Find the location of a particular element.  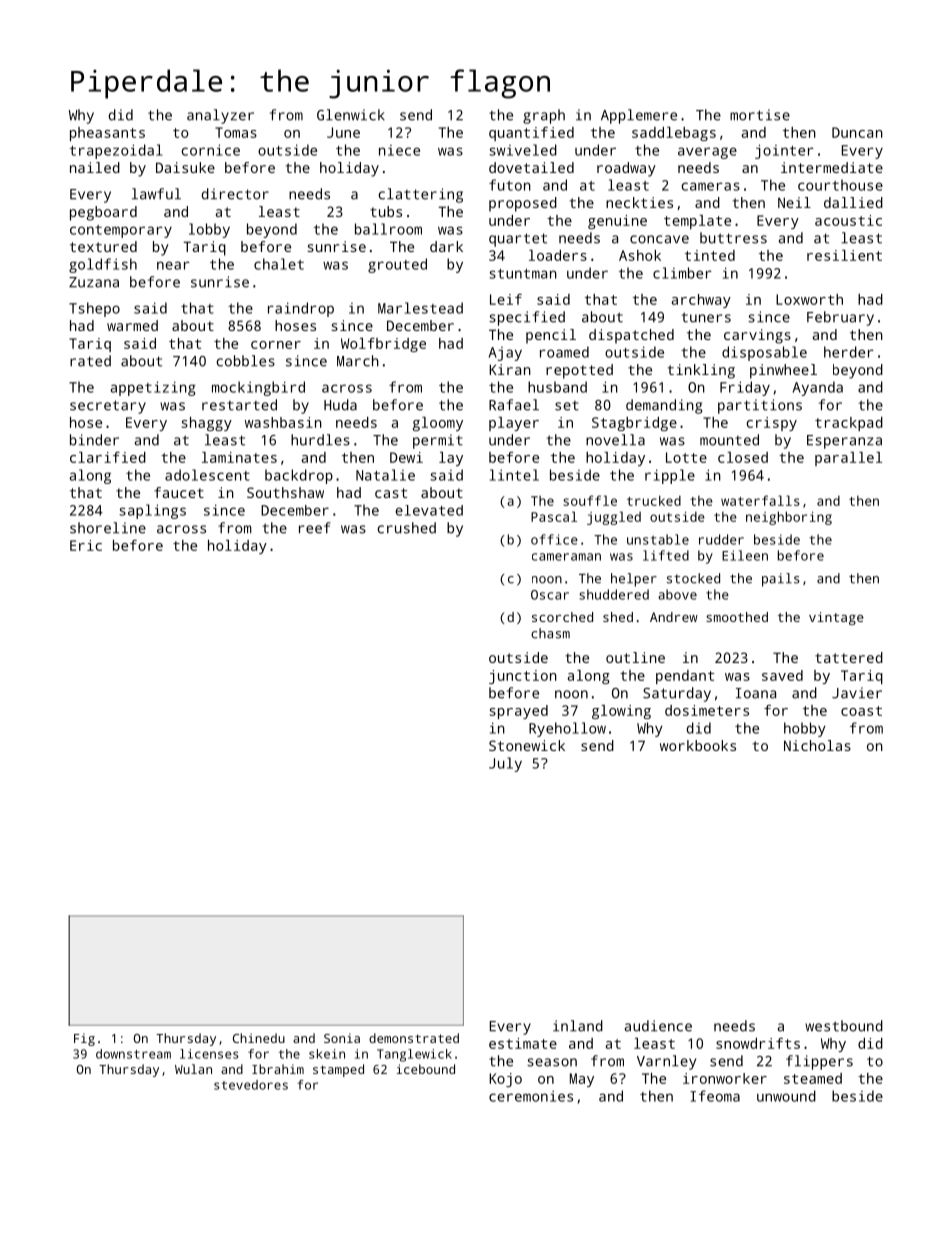

analyzer is located at coordinates (220, 116).
